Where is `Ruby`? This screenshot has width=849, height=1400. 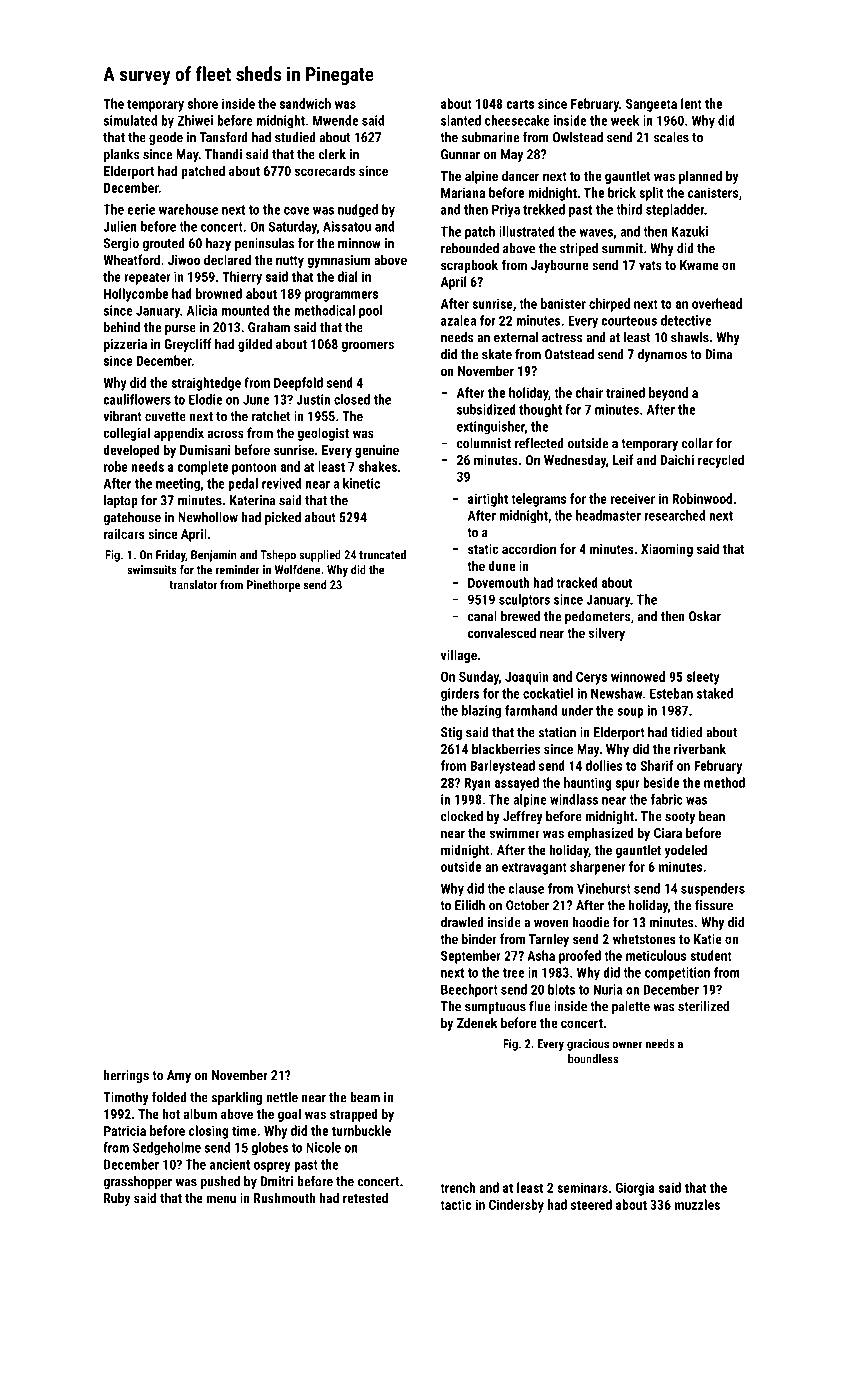 Ruby is located at coordinates (117, 1199).
